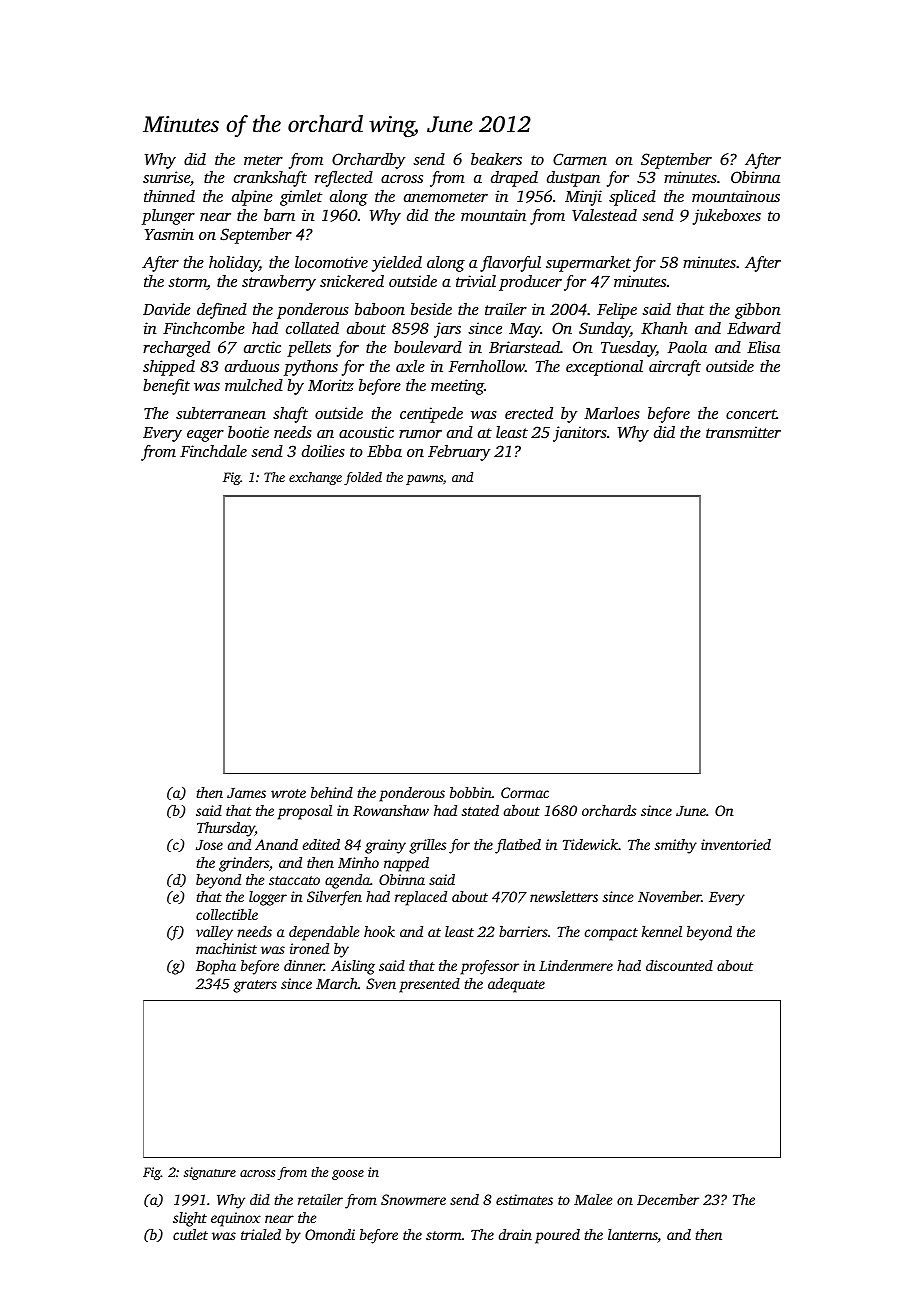  What do you see at coordinates (331, 385) in the screenshot?
I see `Moritz` at bounding box center [331, 385].
